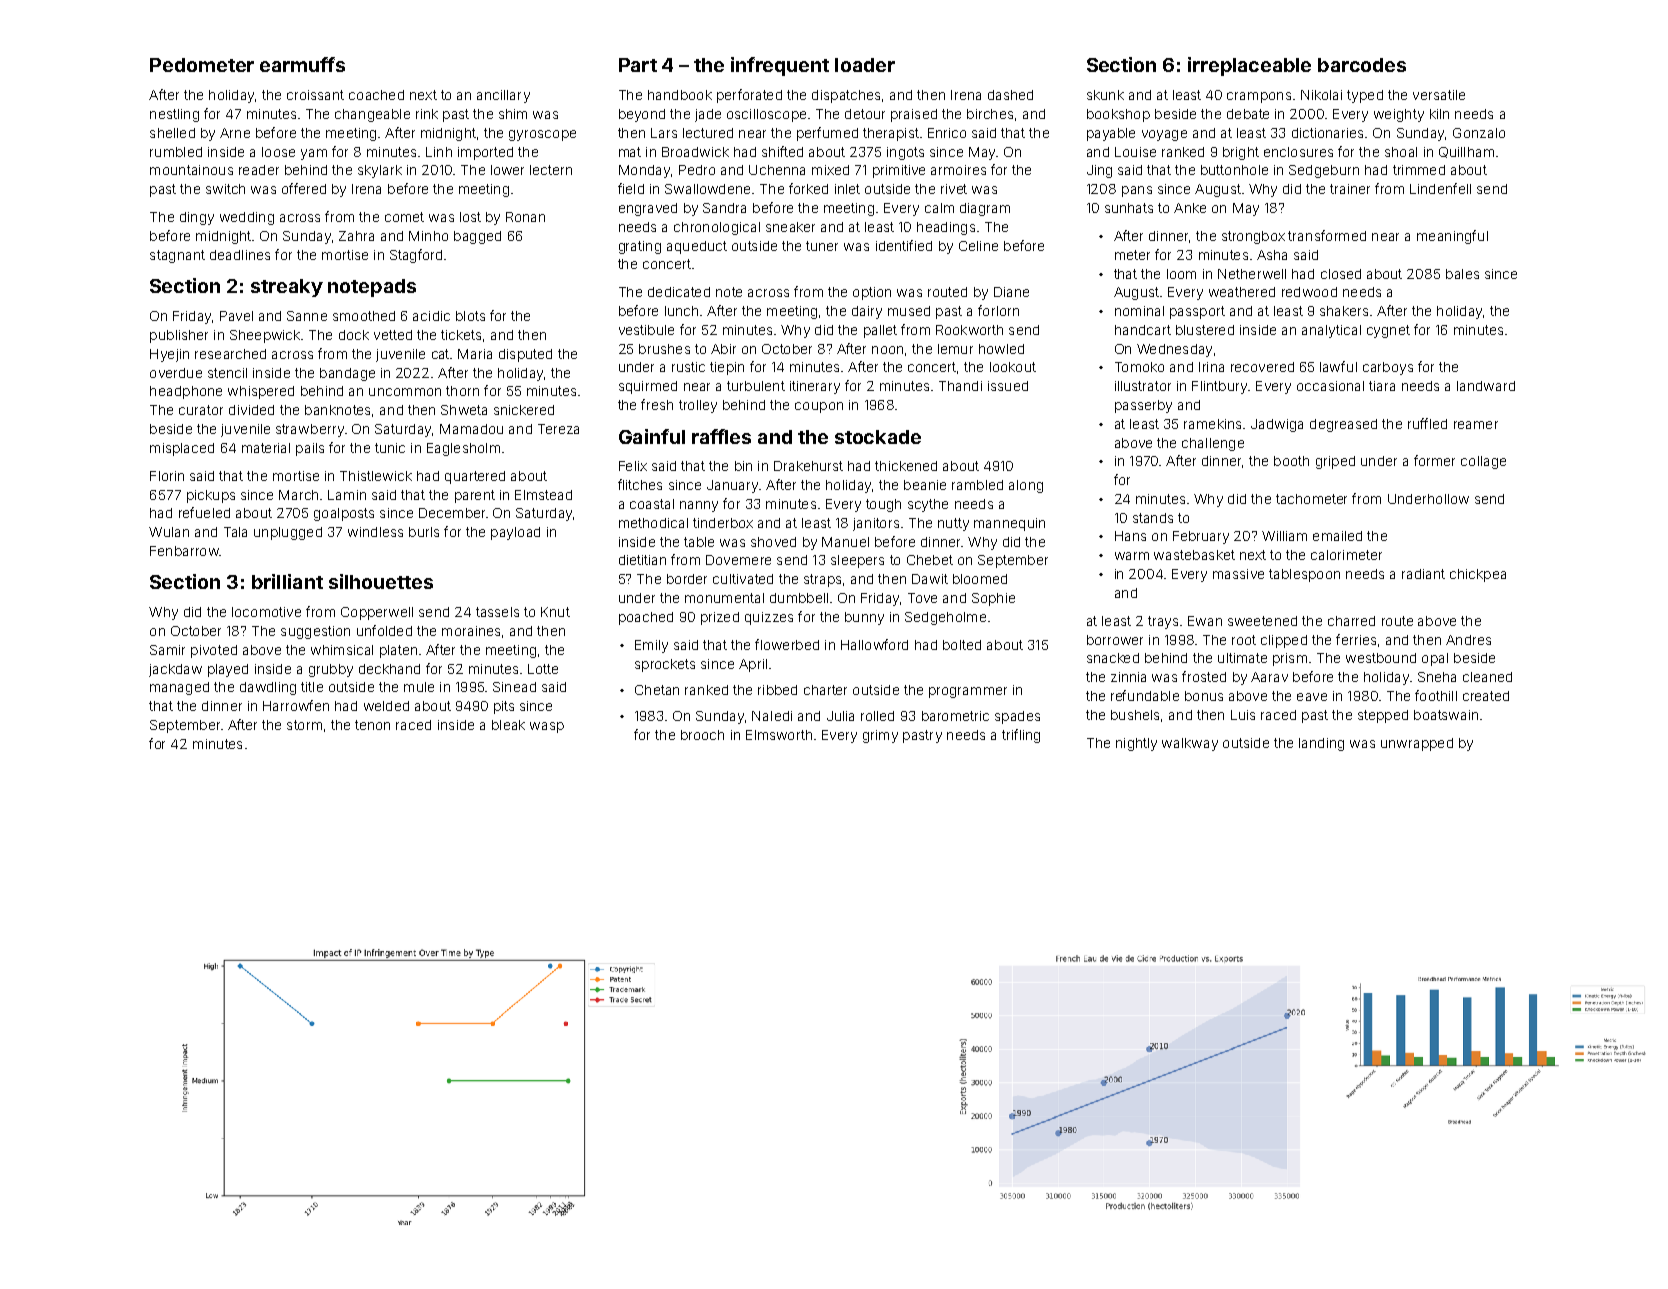  Describe the element at coordinates (1335, 462) in the screenshot. I see `griped` at that location.
